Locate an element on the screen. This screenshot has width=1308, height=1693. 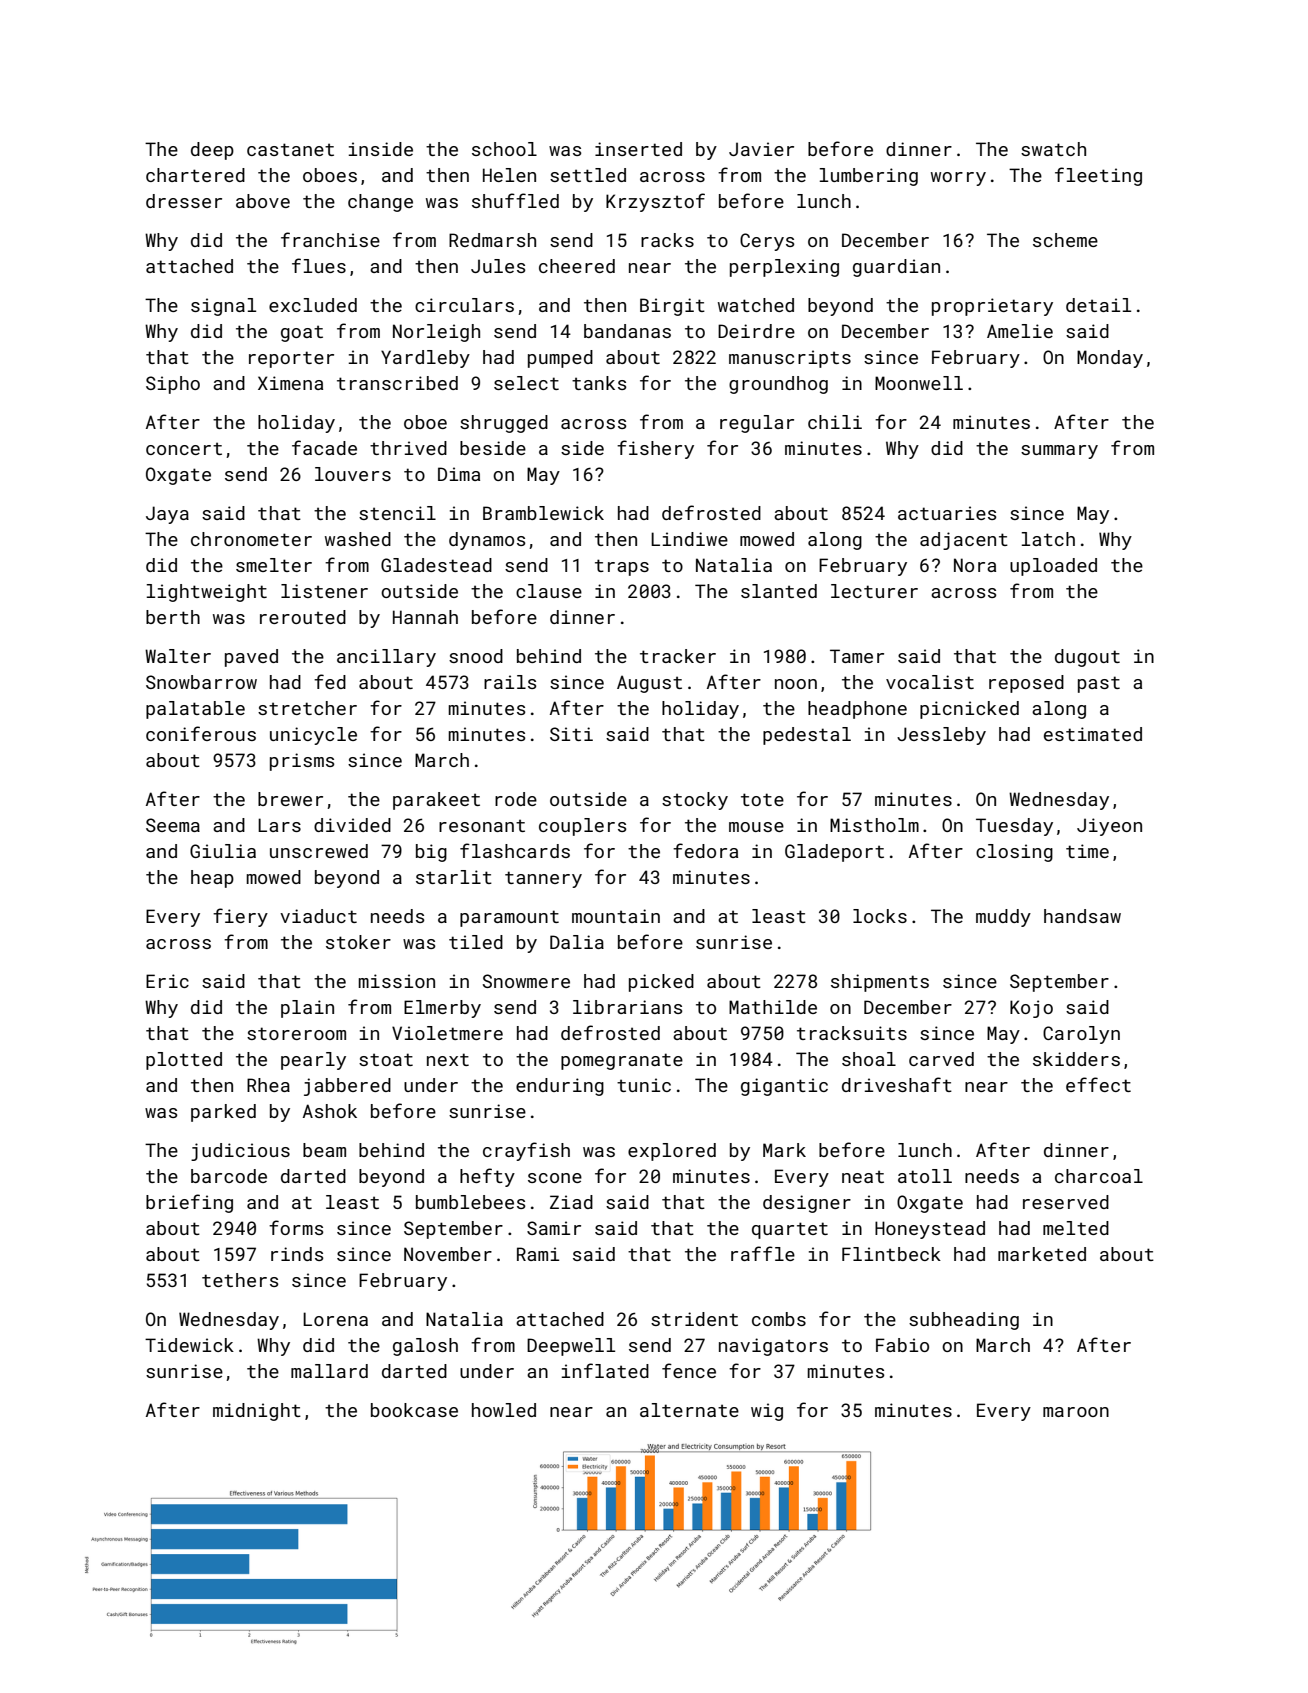
Moonwell is located at coordinates (919, 383).
